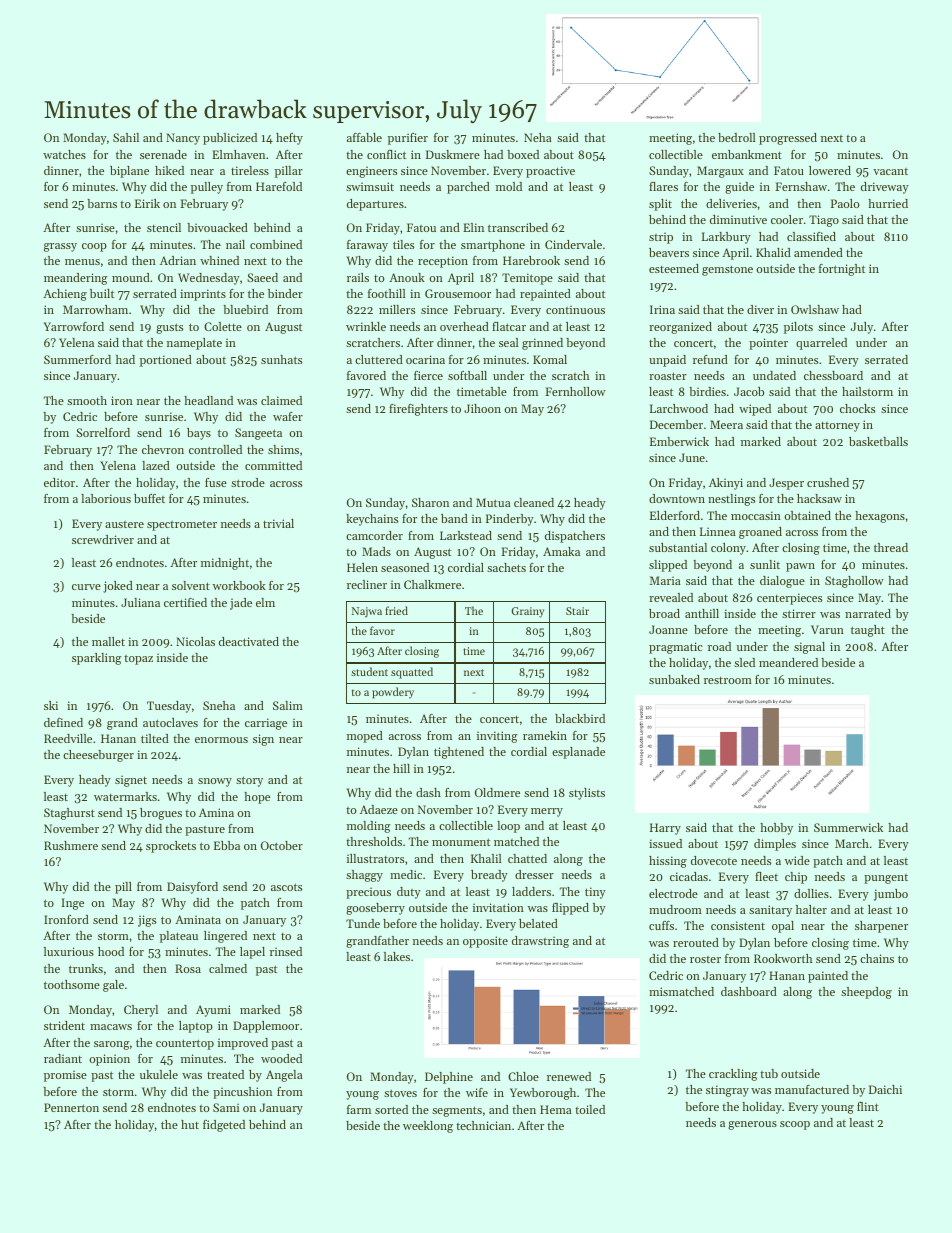 The width and height of the image is (952, 1233). Describe the element at coordinates (432, 584) in the image. I see `Chalkmere` at that location.
